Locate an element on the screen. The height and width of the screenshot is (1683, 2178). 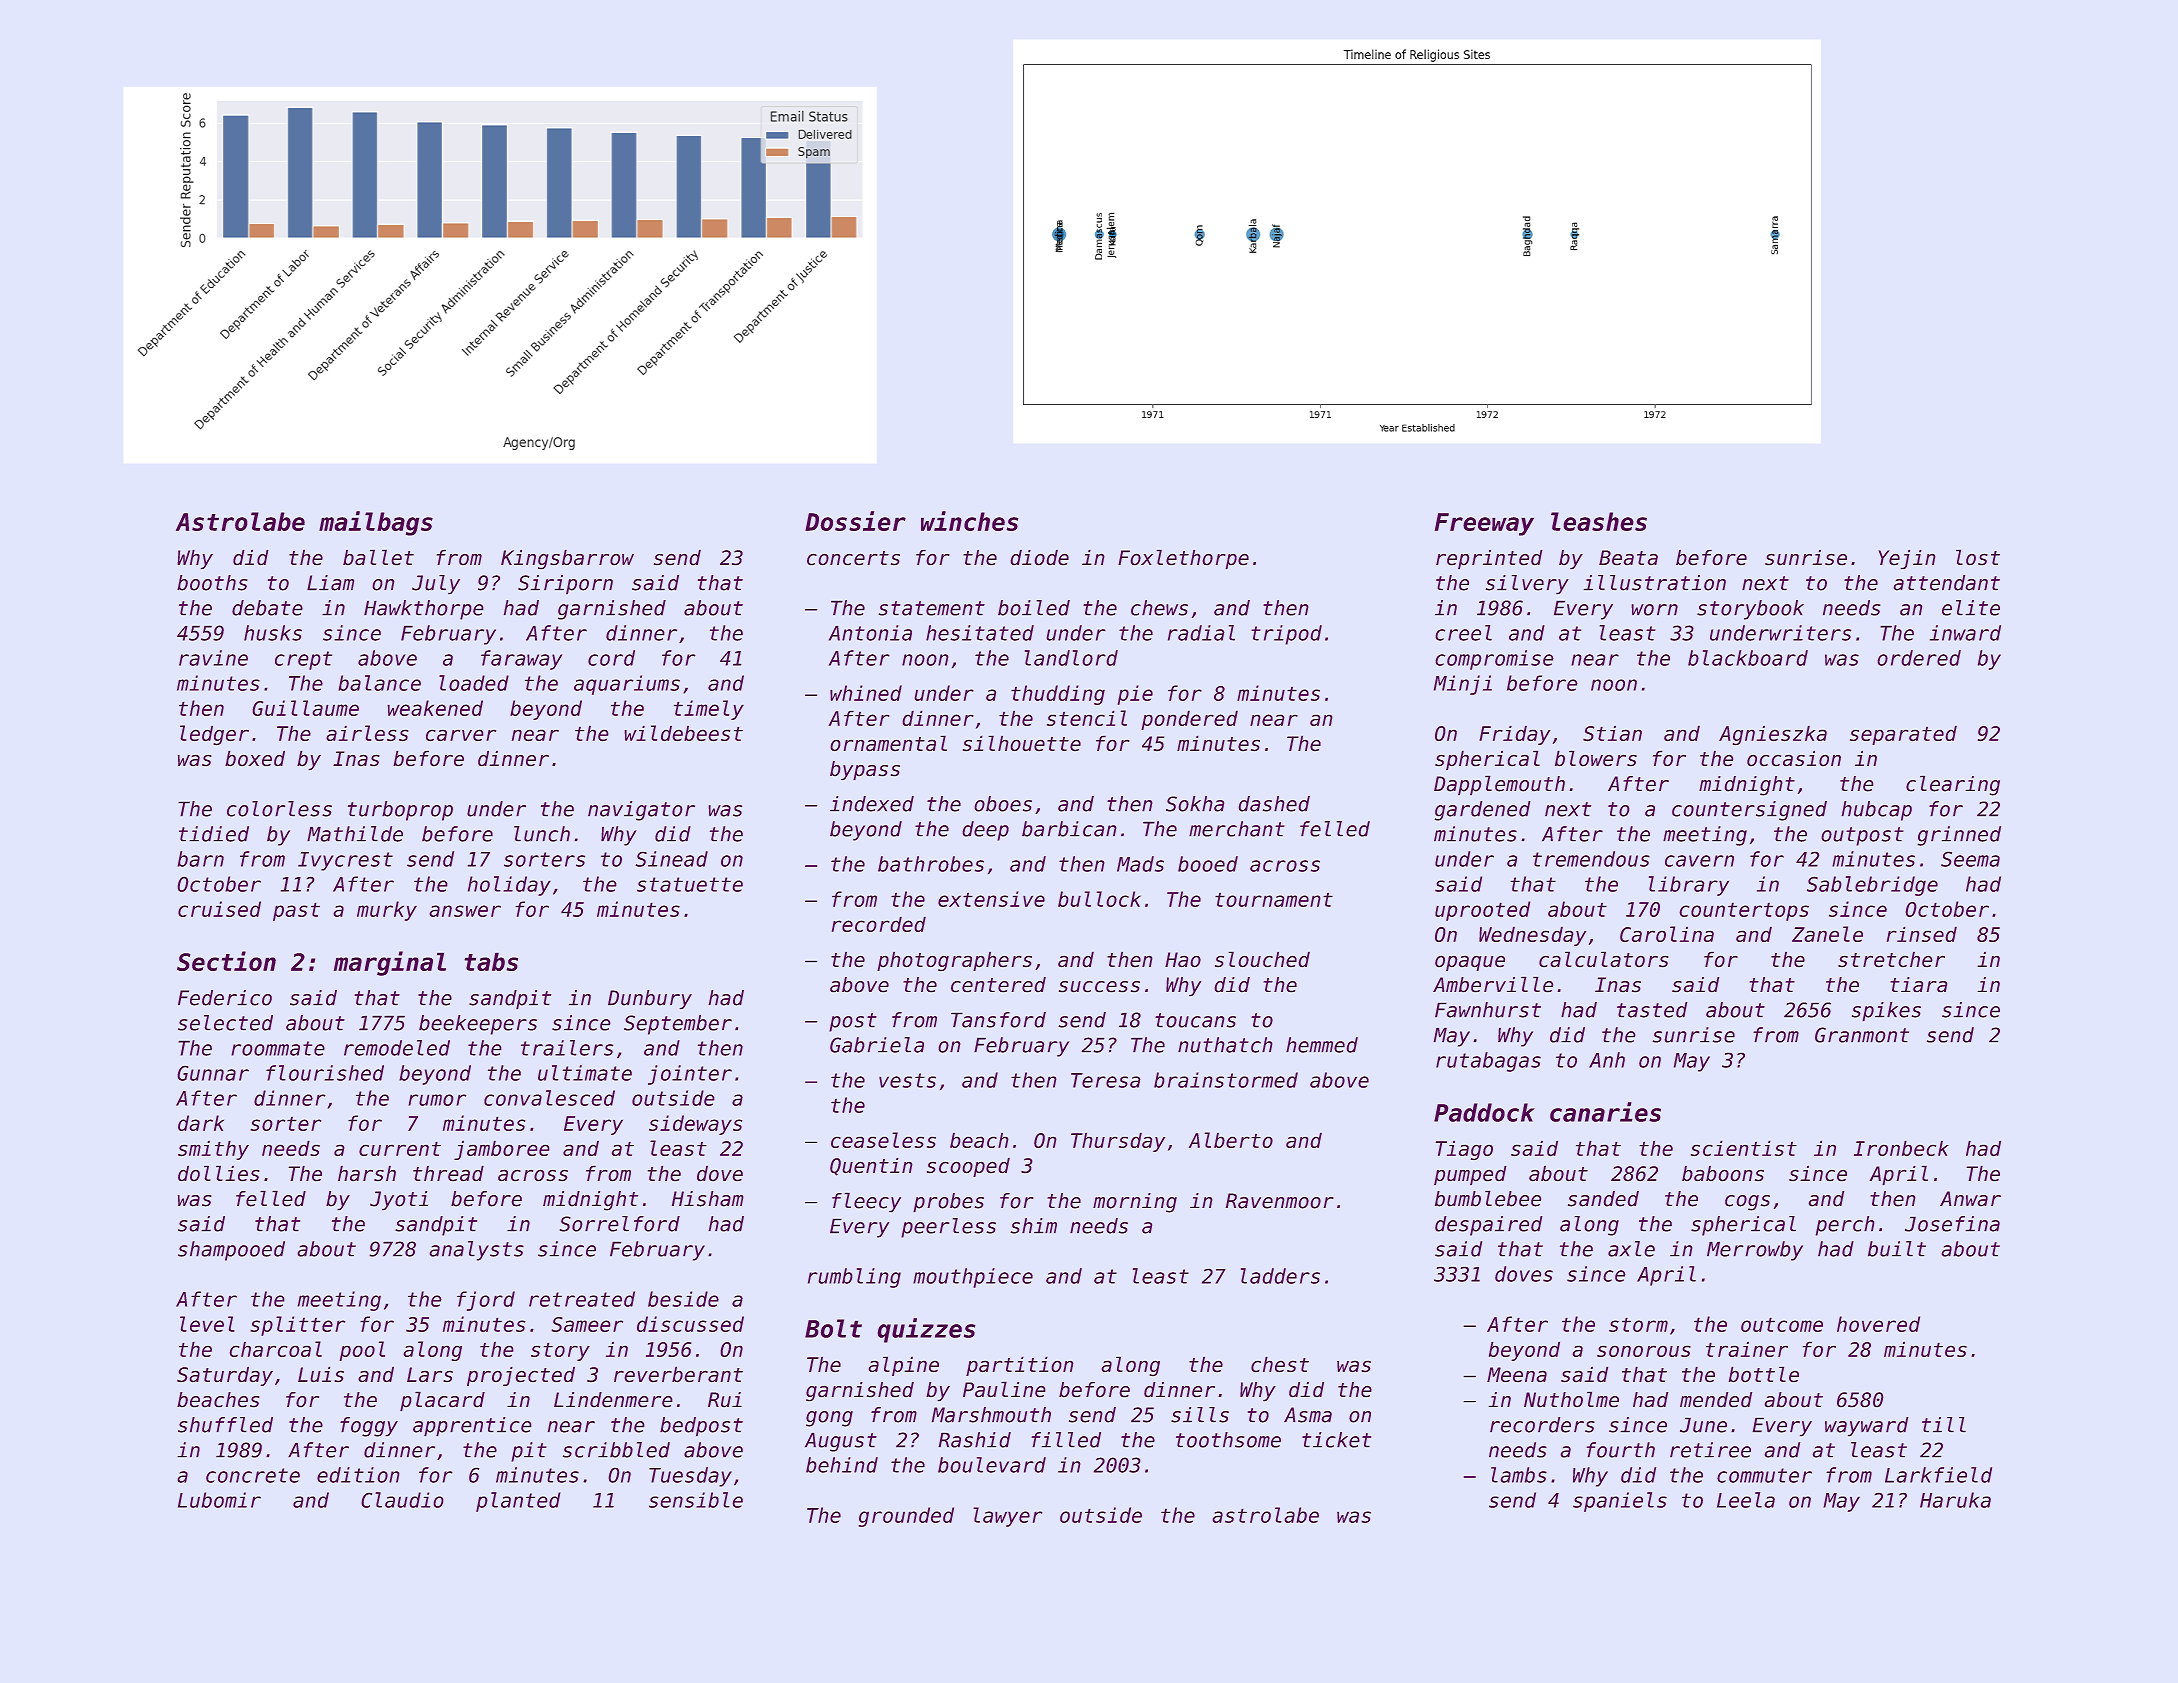
scooped is located at coordinates (968, 1167).
